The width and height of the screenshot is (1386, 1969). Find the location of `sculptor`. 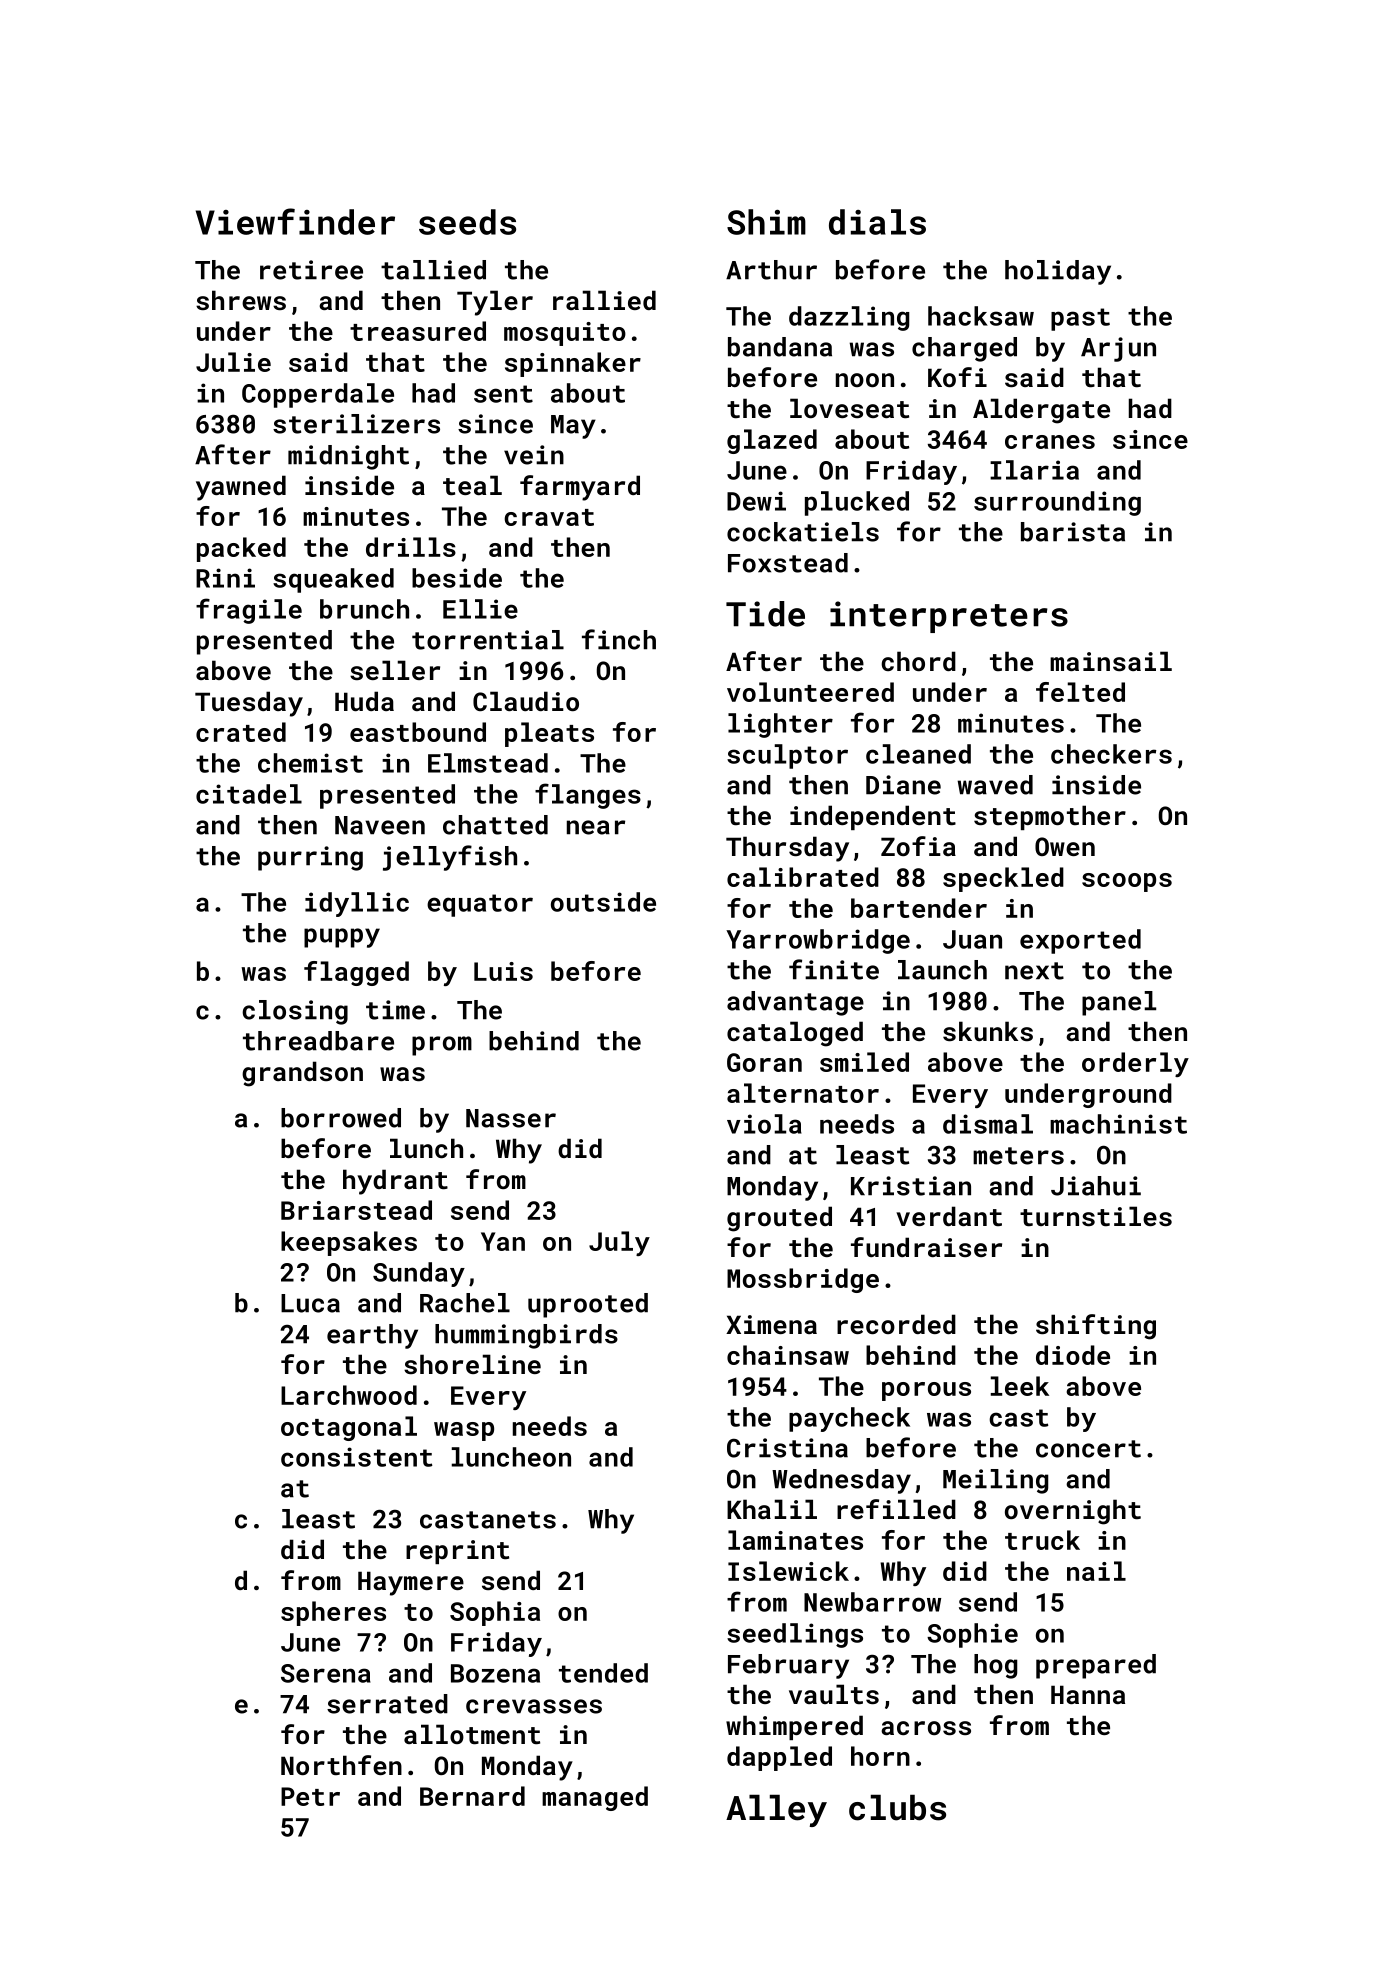

sculptor is located at coordinates (787, 756).
